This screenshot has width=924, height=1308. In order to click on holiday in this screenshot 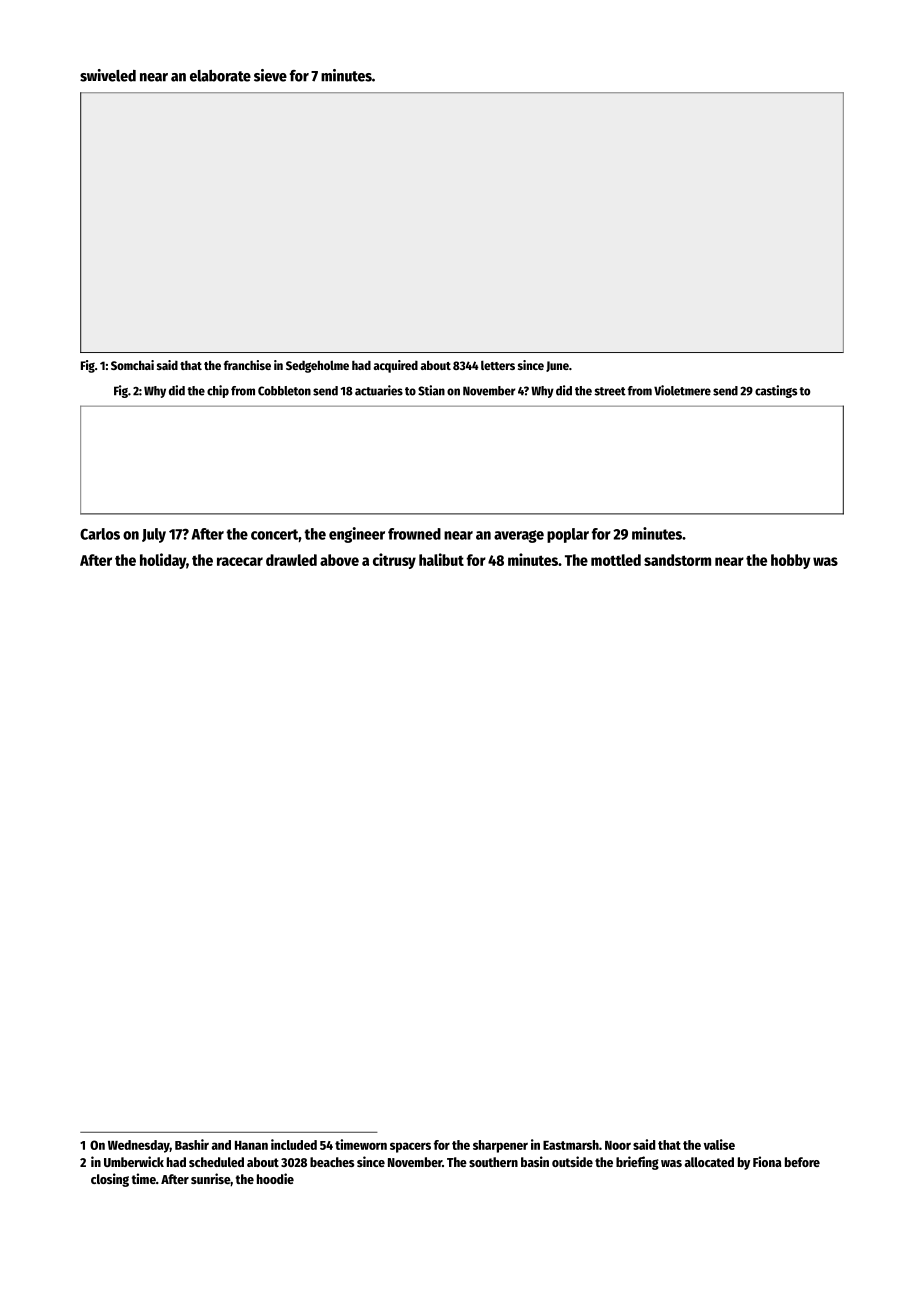, I will do `click(163, 561)`.
